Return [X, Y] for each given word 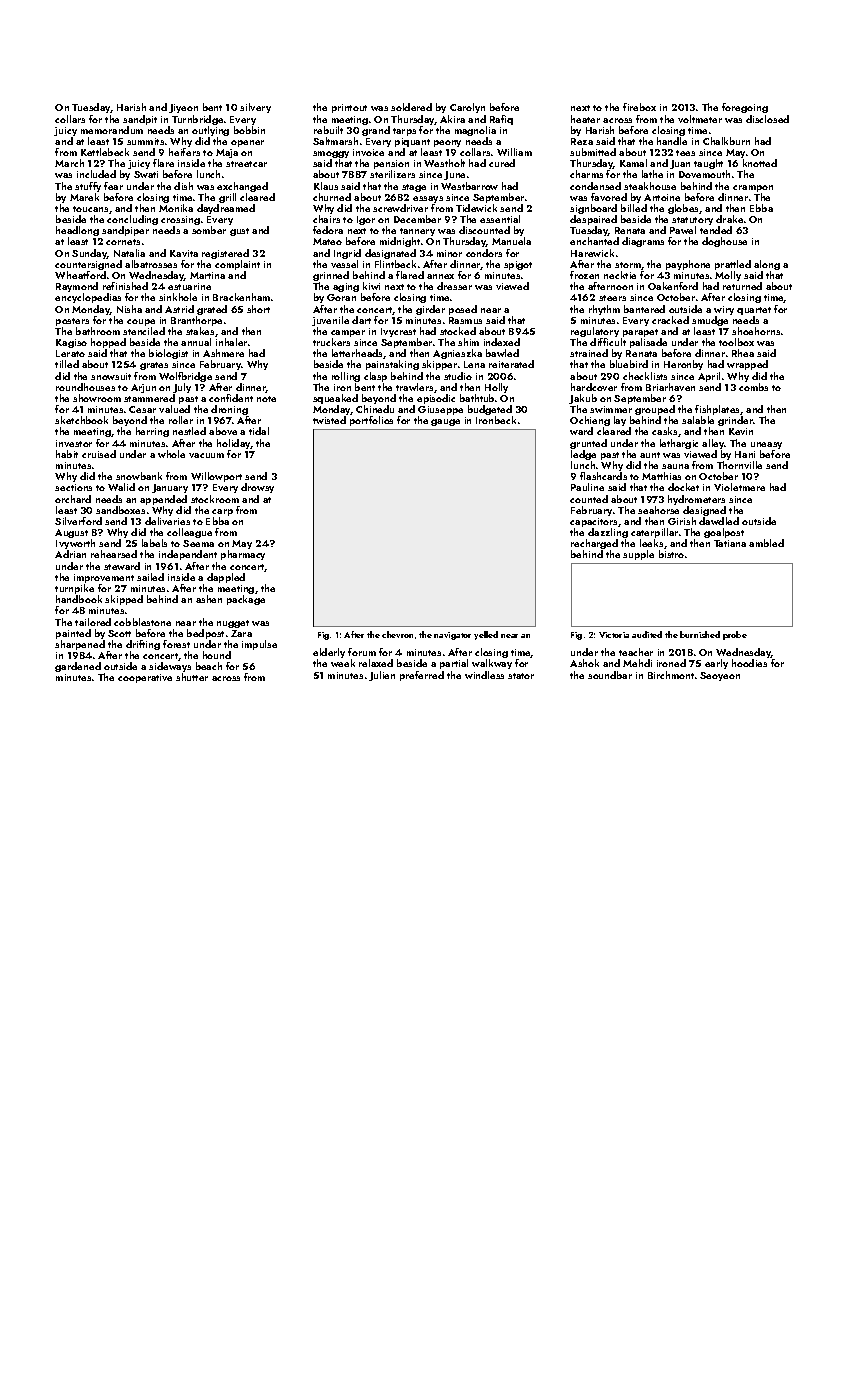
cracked [670, 320]
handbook [79, 599]
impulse [259, 645]
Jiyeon [183, 108]
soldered [411, 107]
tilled [67, 364]
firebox [639, 107]
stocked [458, 331]
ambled [766, 543]
